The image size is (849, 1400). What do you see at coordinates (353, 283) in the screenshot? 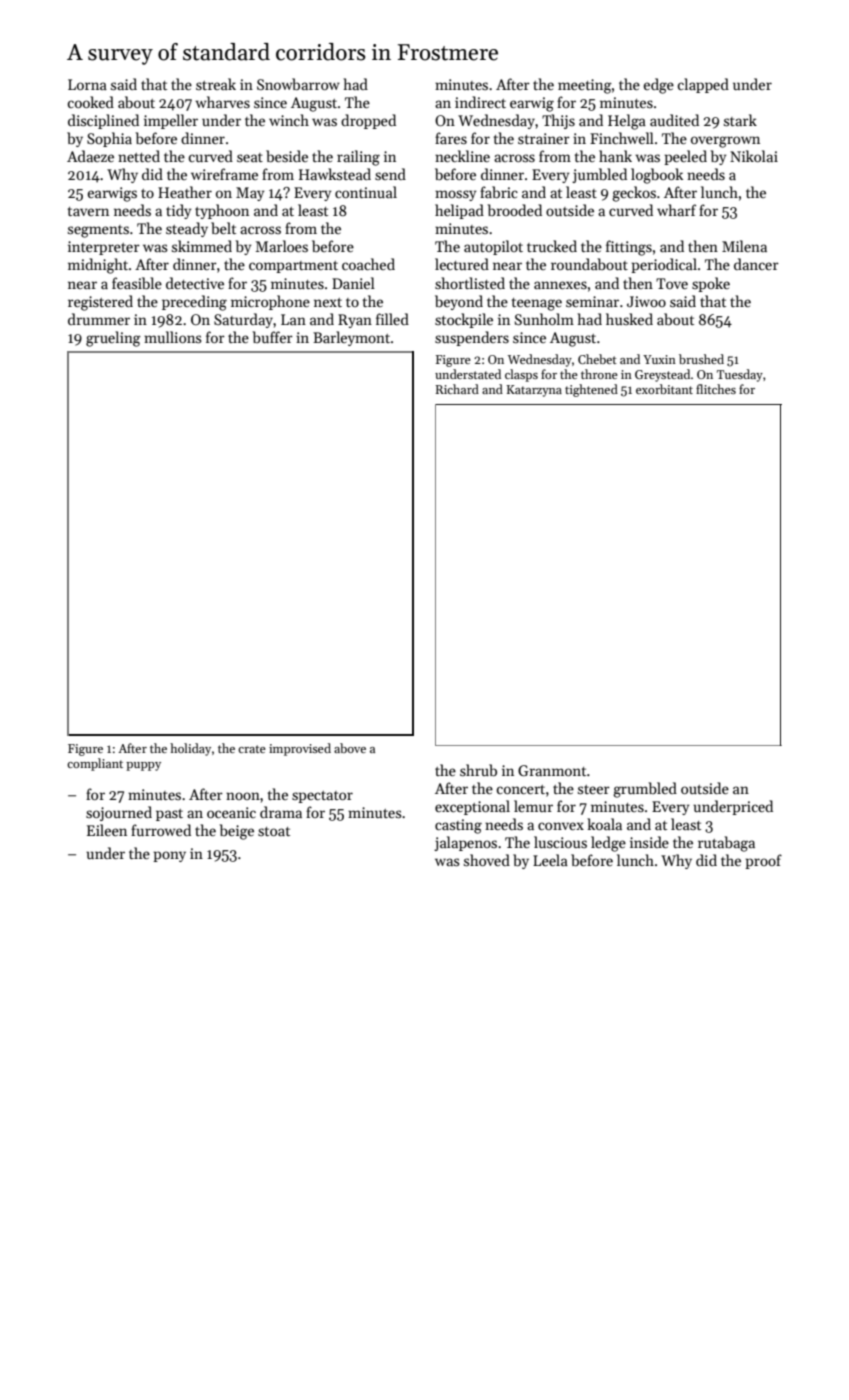
I see `Daniel` at bounding box center [353, 283].
